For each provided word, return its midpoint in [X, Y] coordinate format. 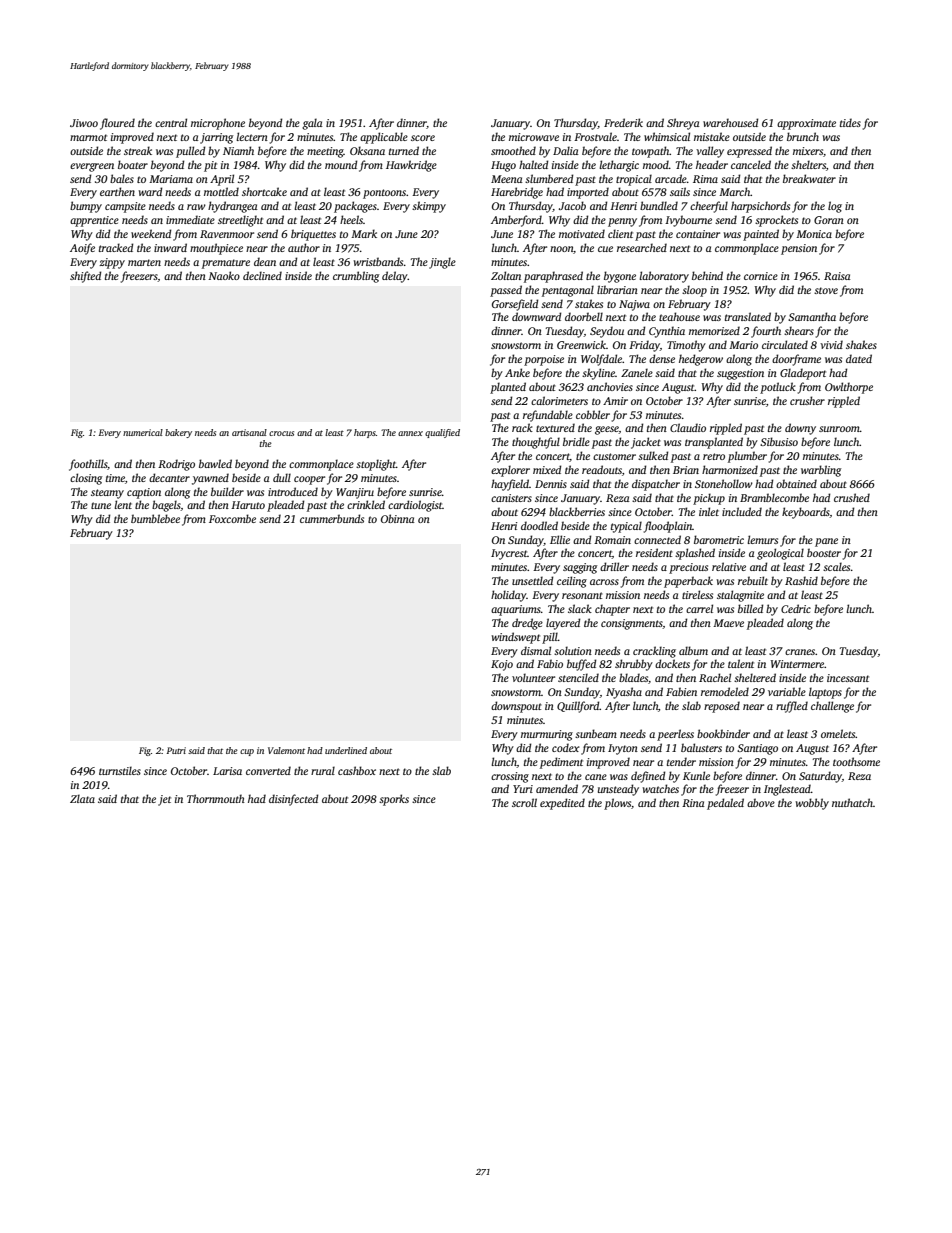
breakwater [809, 178]
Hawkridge [411, 166]
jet [164, 800]
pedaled [725, 804]
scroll [524, 802]
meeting [325, 152]
